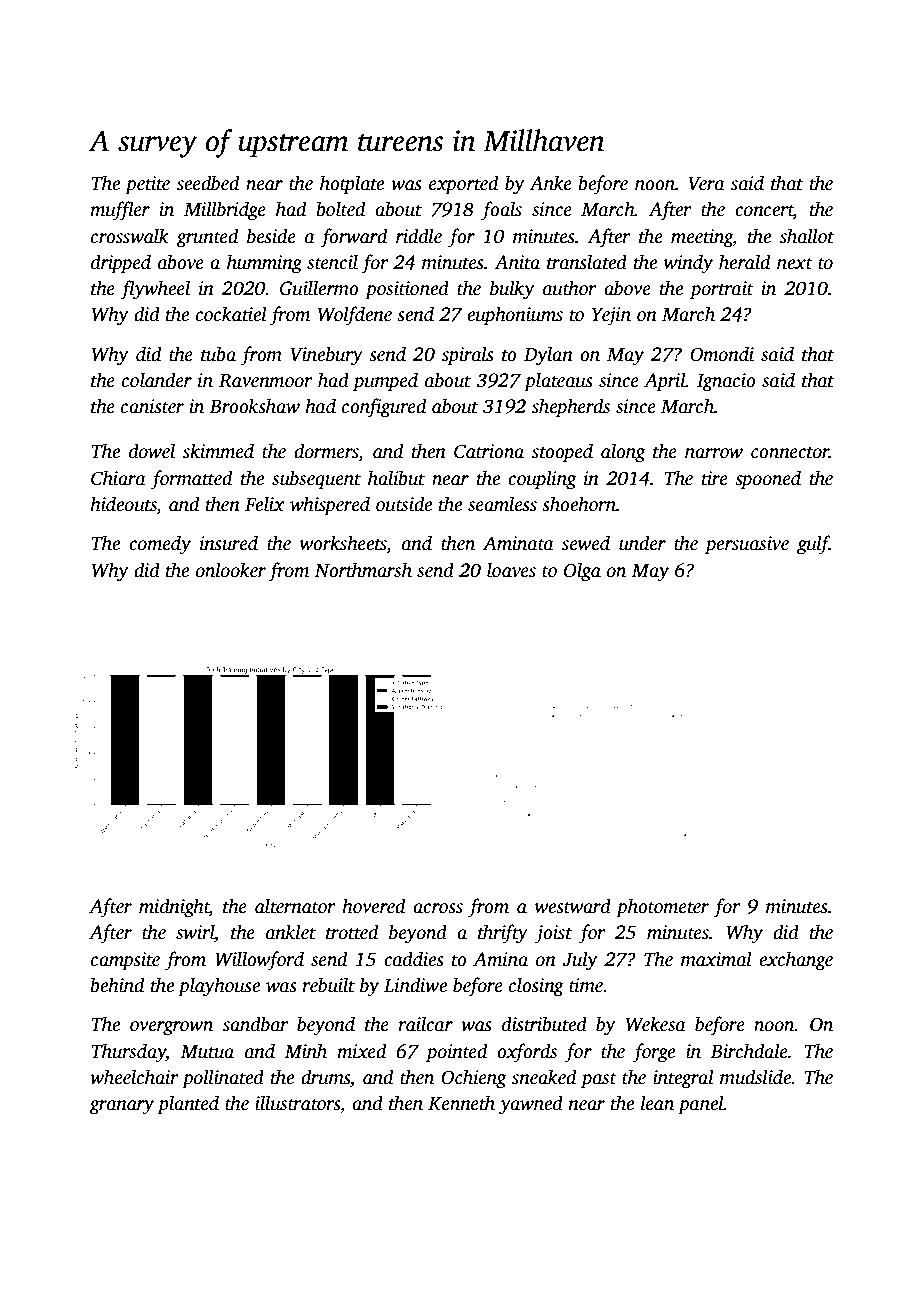 The image size is (924, 1314). What do you see at coordinates (152, 406) in the page?
I see `canister` at bounding box center [152, 406].
